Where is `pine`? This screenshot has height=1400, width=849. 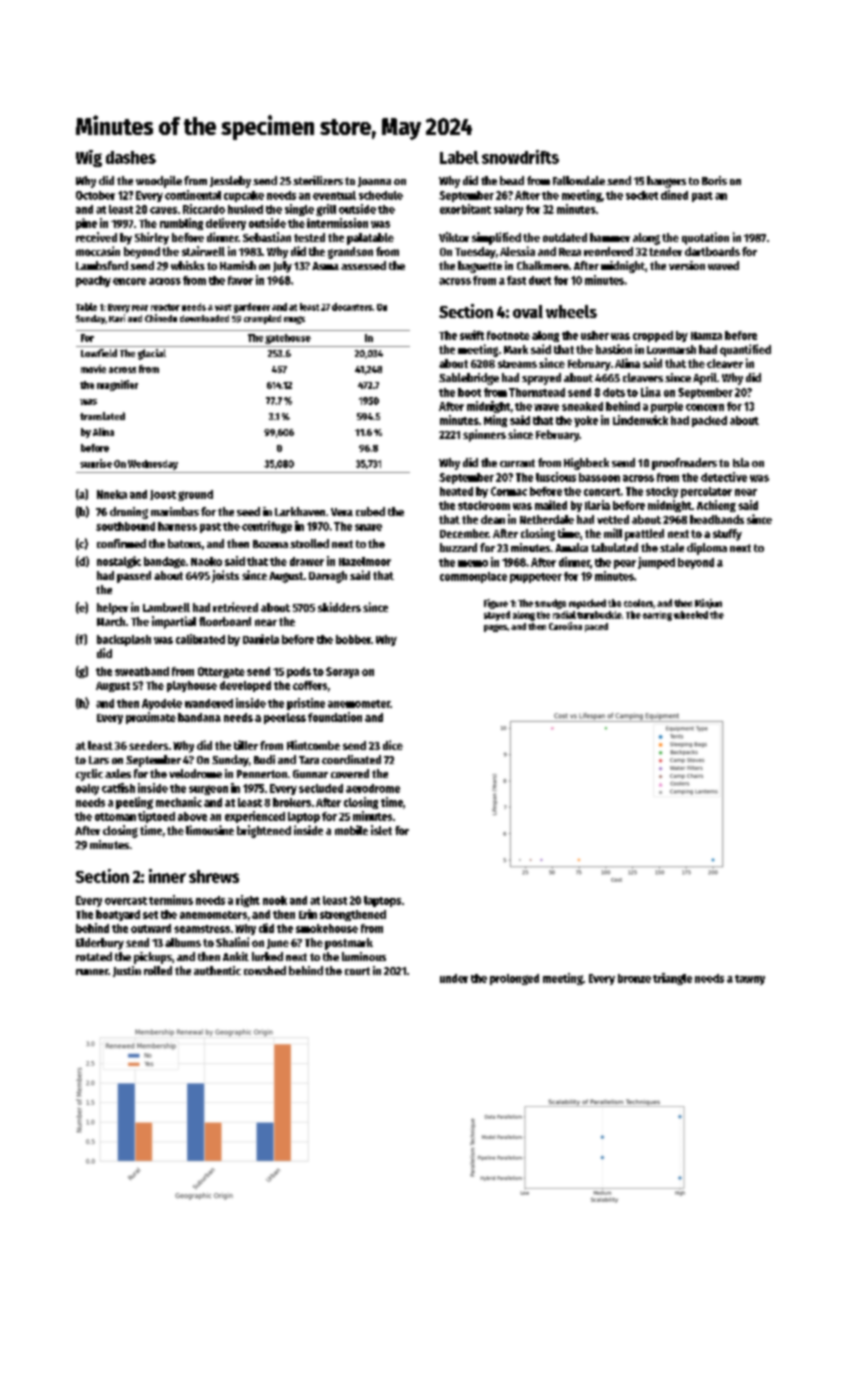
pine is located at coordinates (86, 224).
